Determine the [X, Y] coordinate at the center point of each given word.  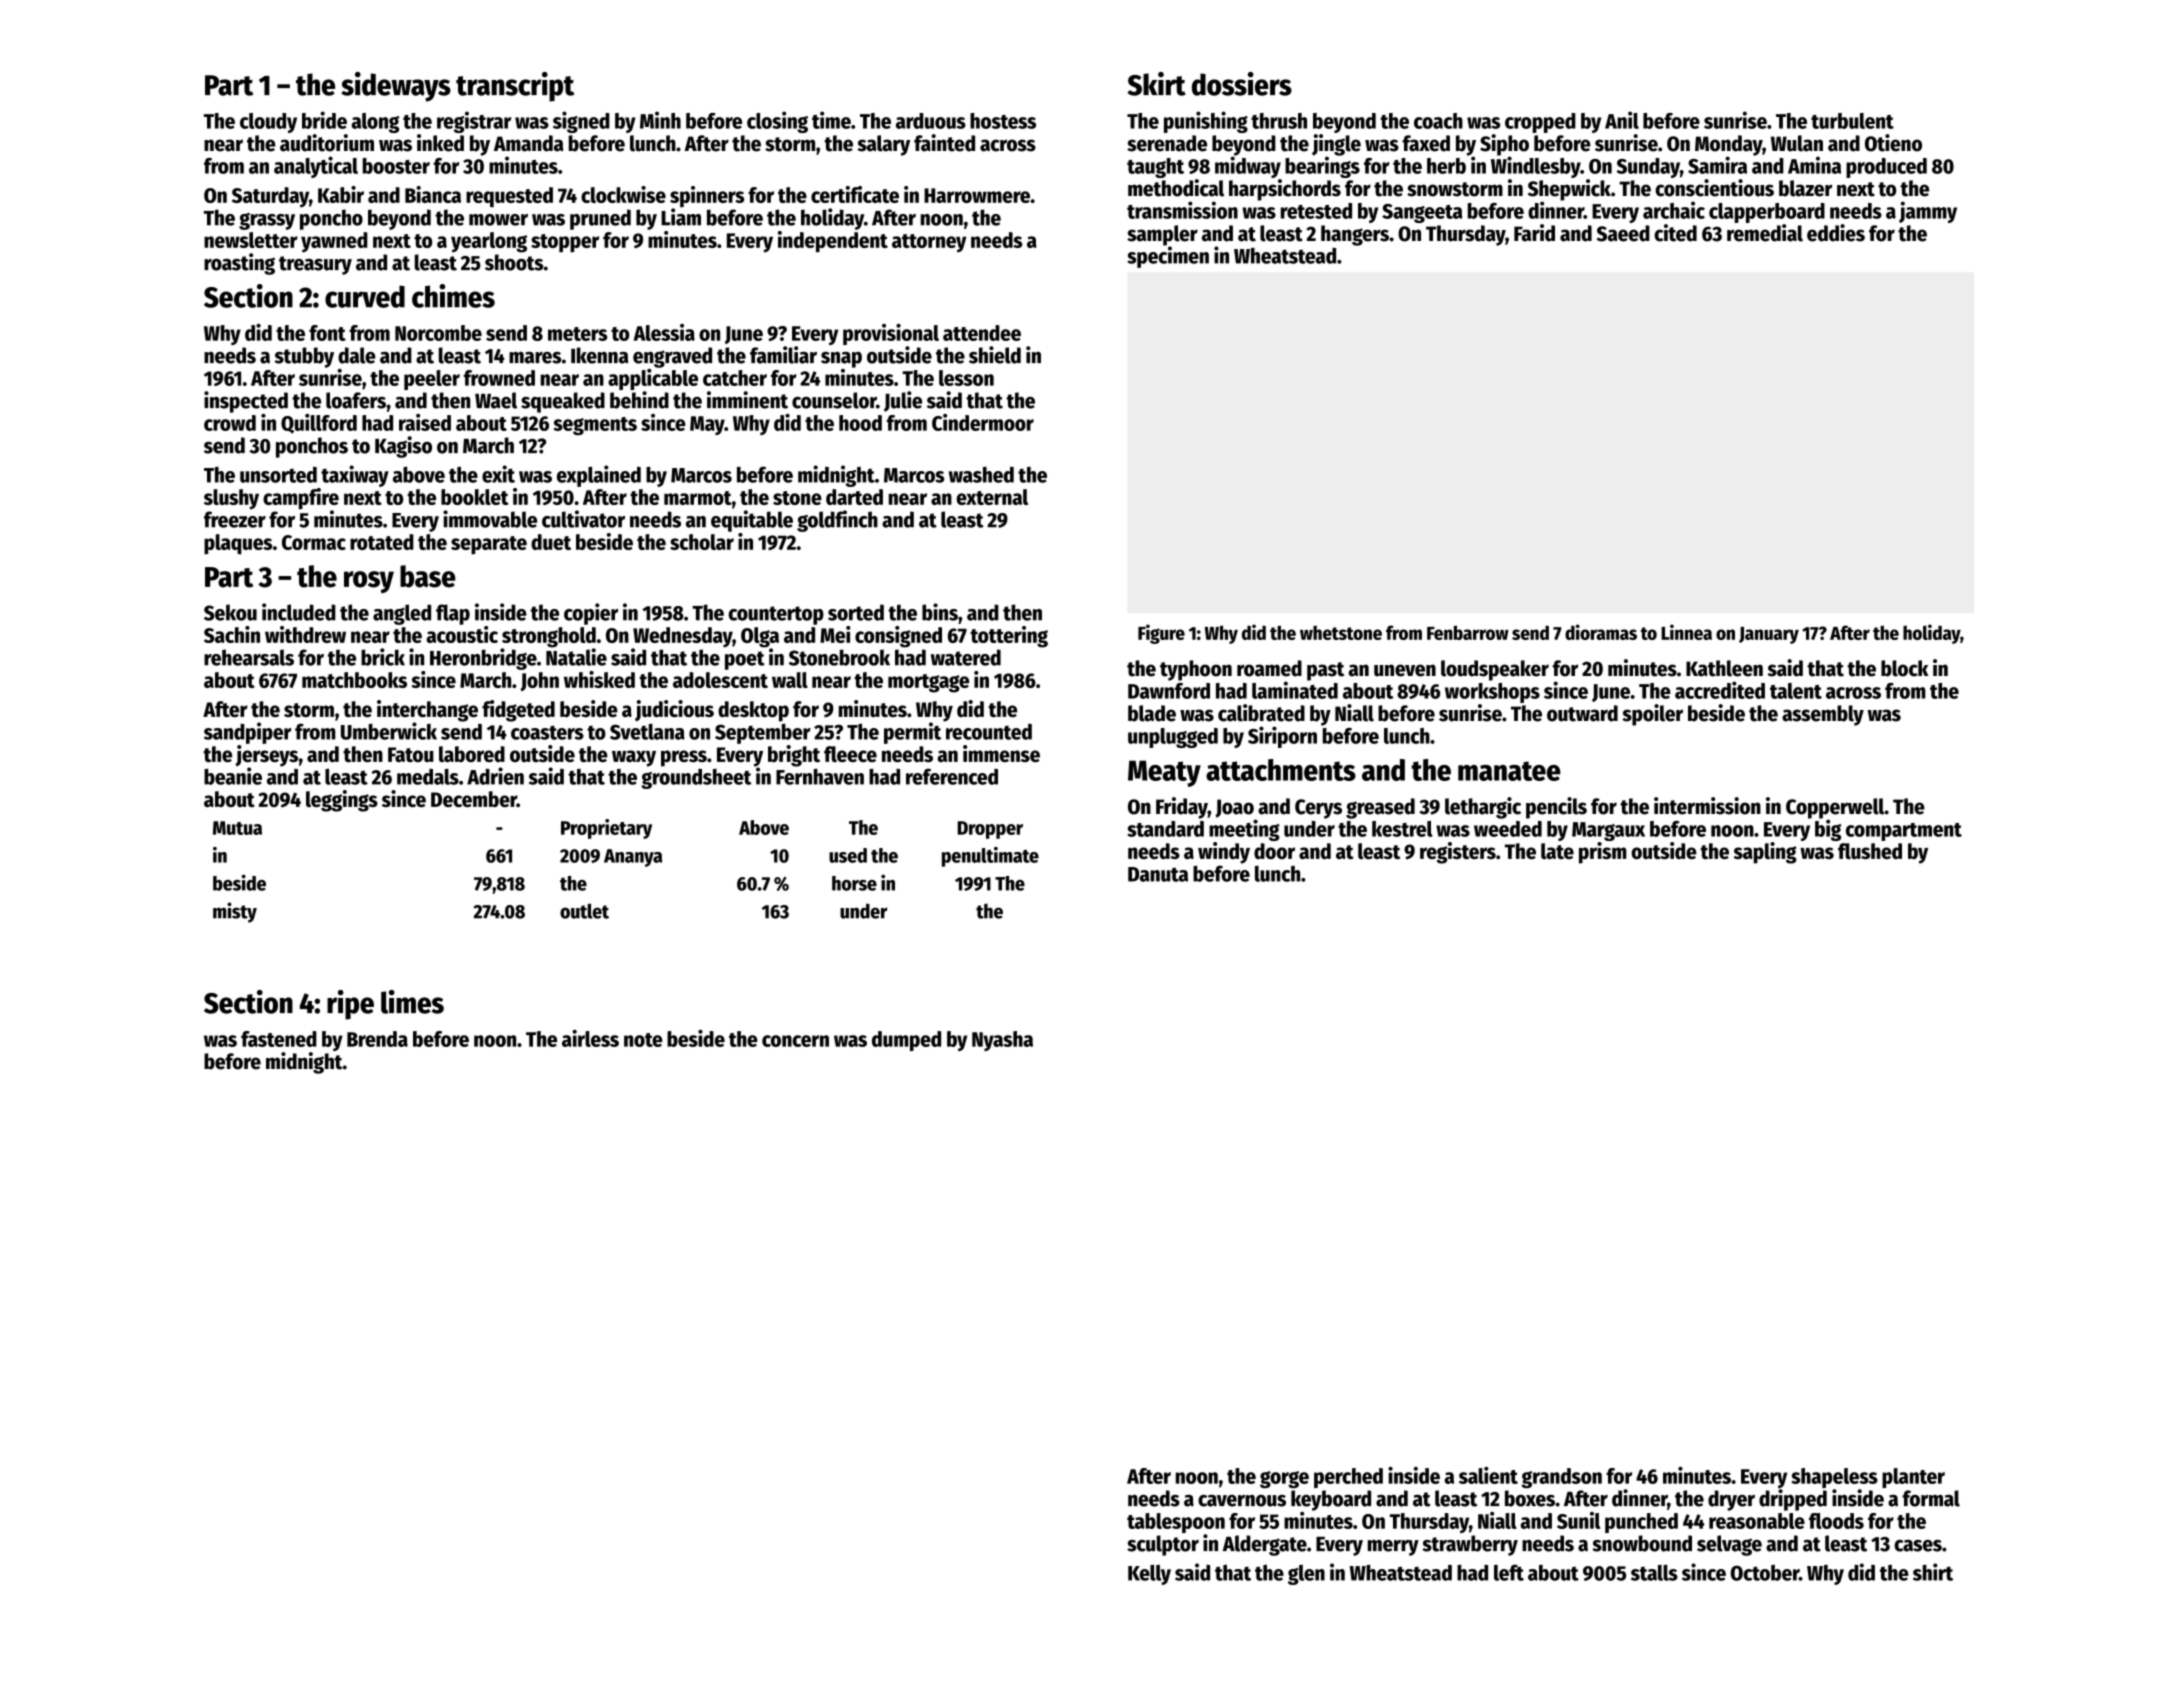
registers [1458, 853]
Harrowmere [977, 195]
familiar [783, 355]
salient [1488, 1475]
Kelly [1149, 1574]
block [1904, 668]
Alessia [664, 332]
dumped [906, 1041]
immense [1001, 753]
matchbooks [354, 680]
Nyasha [1002, 1041]
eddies [1836, 233]
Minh [660, 120]
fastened [279, 1039]
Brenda [377, 1039]
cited [1675, 233]
